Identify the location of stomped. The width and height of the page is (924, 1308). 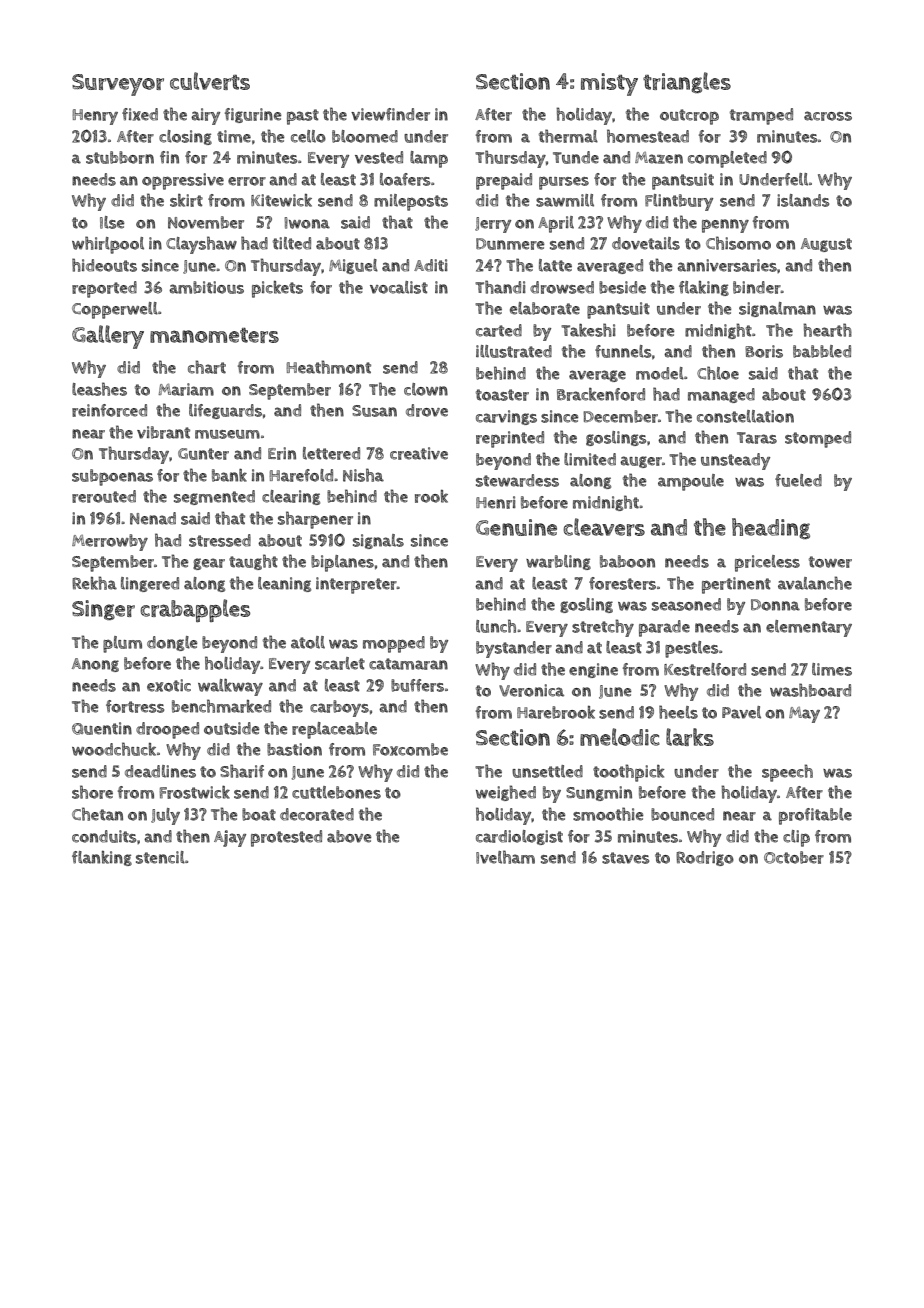
(818, 439).
